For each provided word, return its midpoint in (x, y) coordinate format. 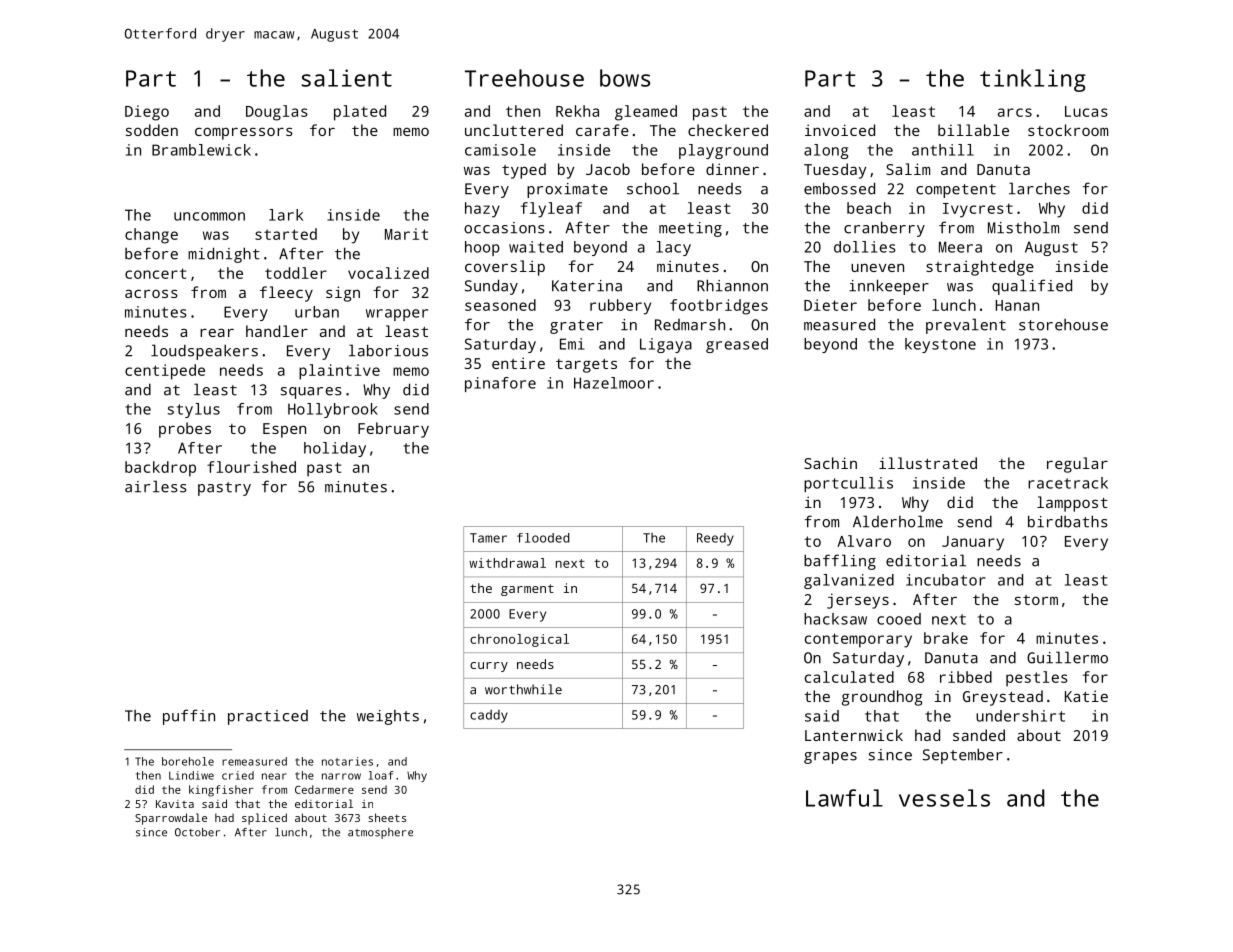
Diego (147, 113)
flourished (251, 467)
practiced (268, 717)
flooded (543, 538)
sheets (387, 817)
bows (625, 78)
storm (1036, 600)
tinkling (1033, 80)
